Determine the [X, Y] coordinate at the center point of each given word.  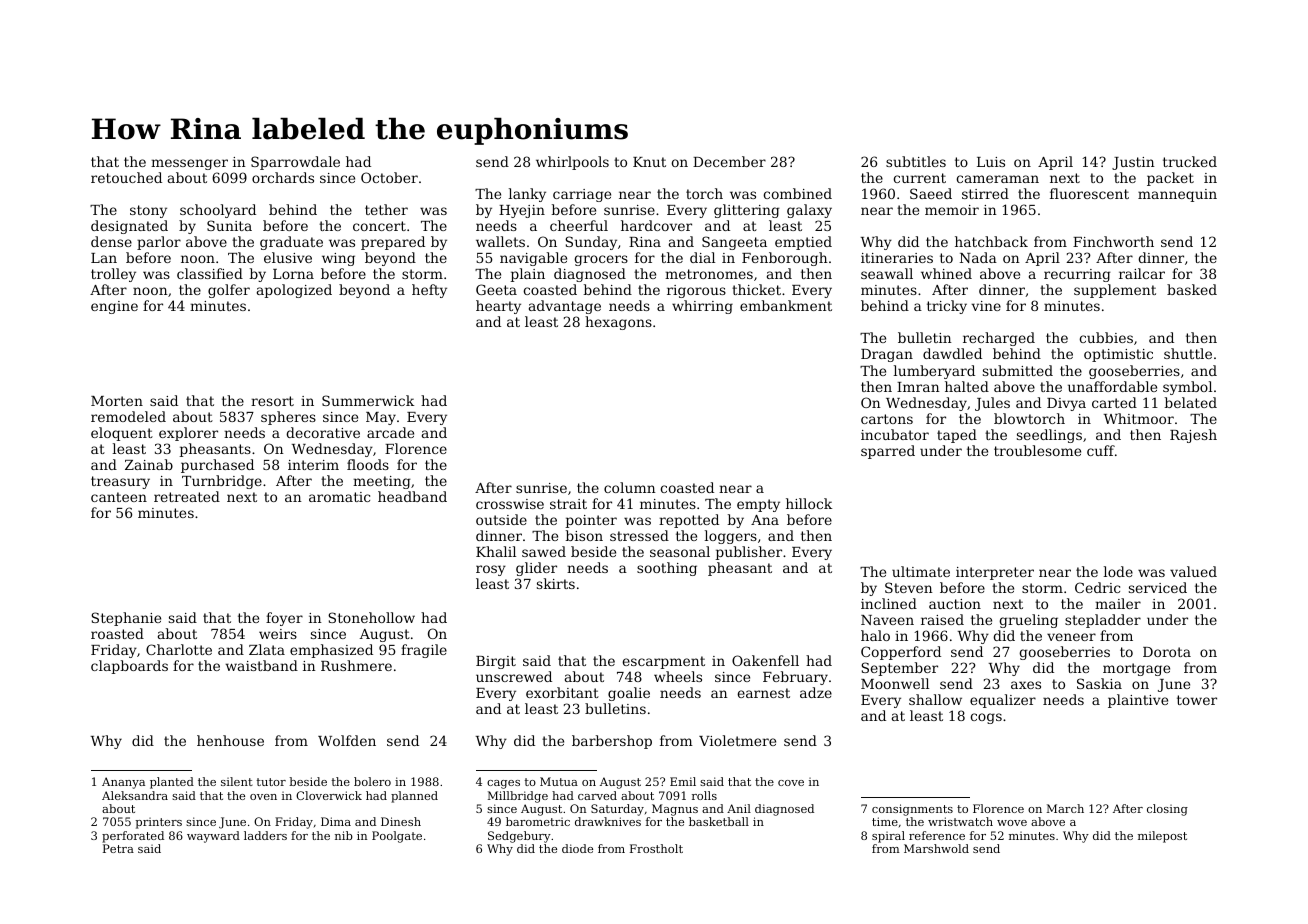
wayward [213, 837]
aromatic [339, 497]
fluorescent [1089, 193]
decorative [323, 432]
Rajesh [1193, 436]
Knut [649, 162]
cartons [887, 419]
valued [1193, 571]
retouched [126, 177]
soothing [667, 569]
